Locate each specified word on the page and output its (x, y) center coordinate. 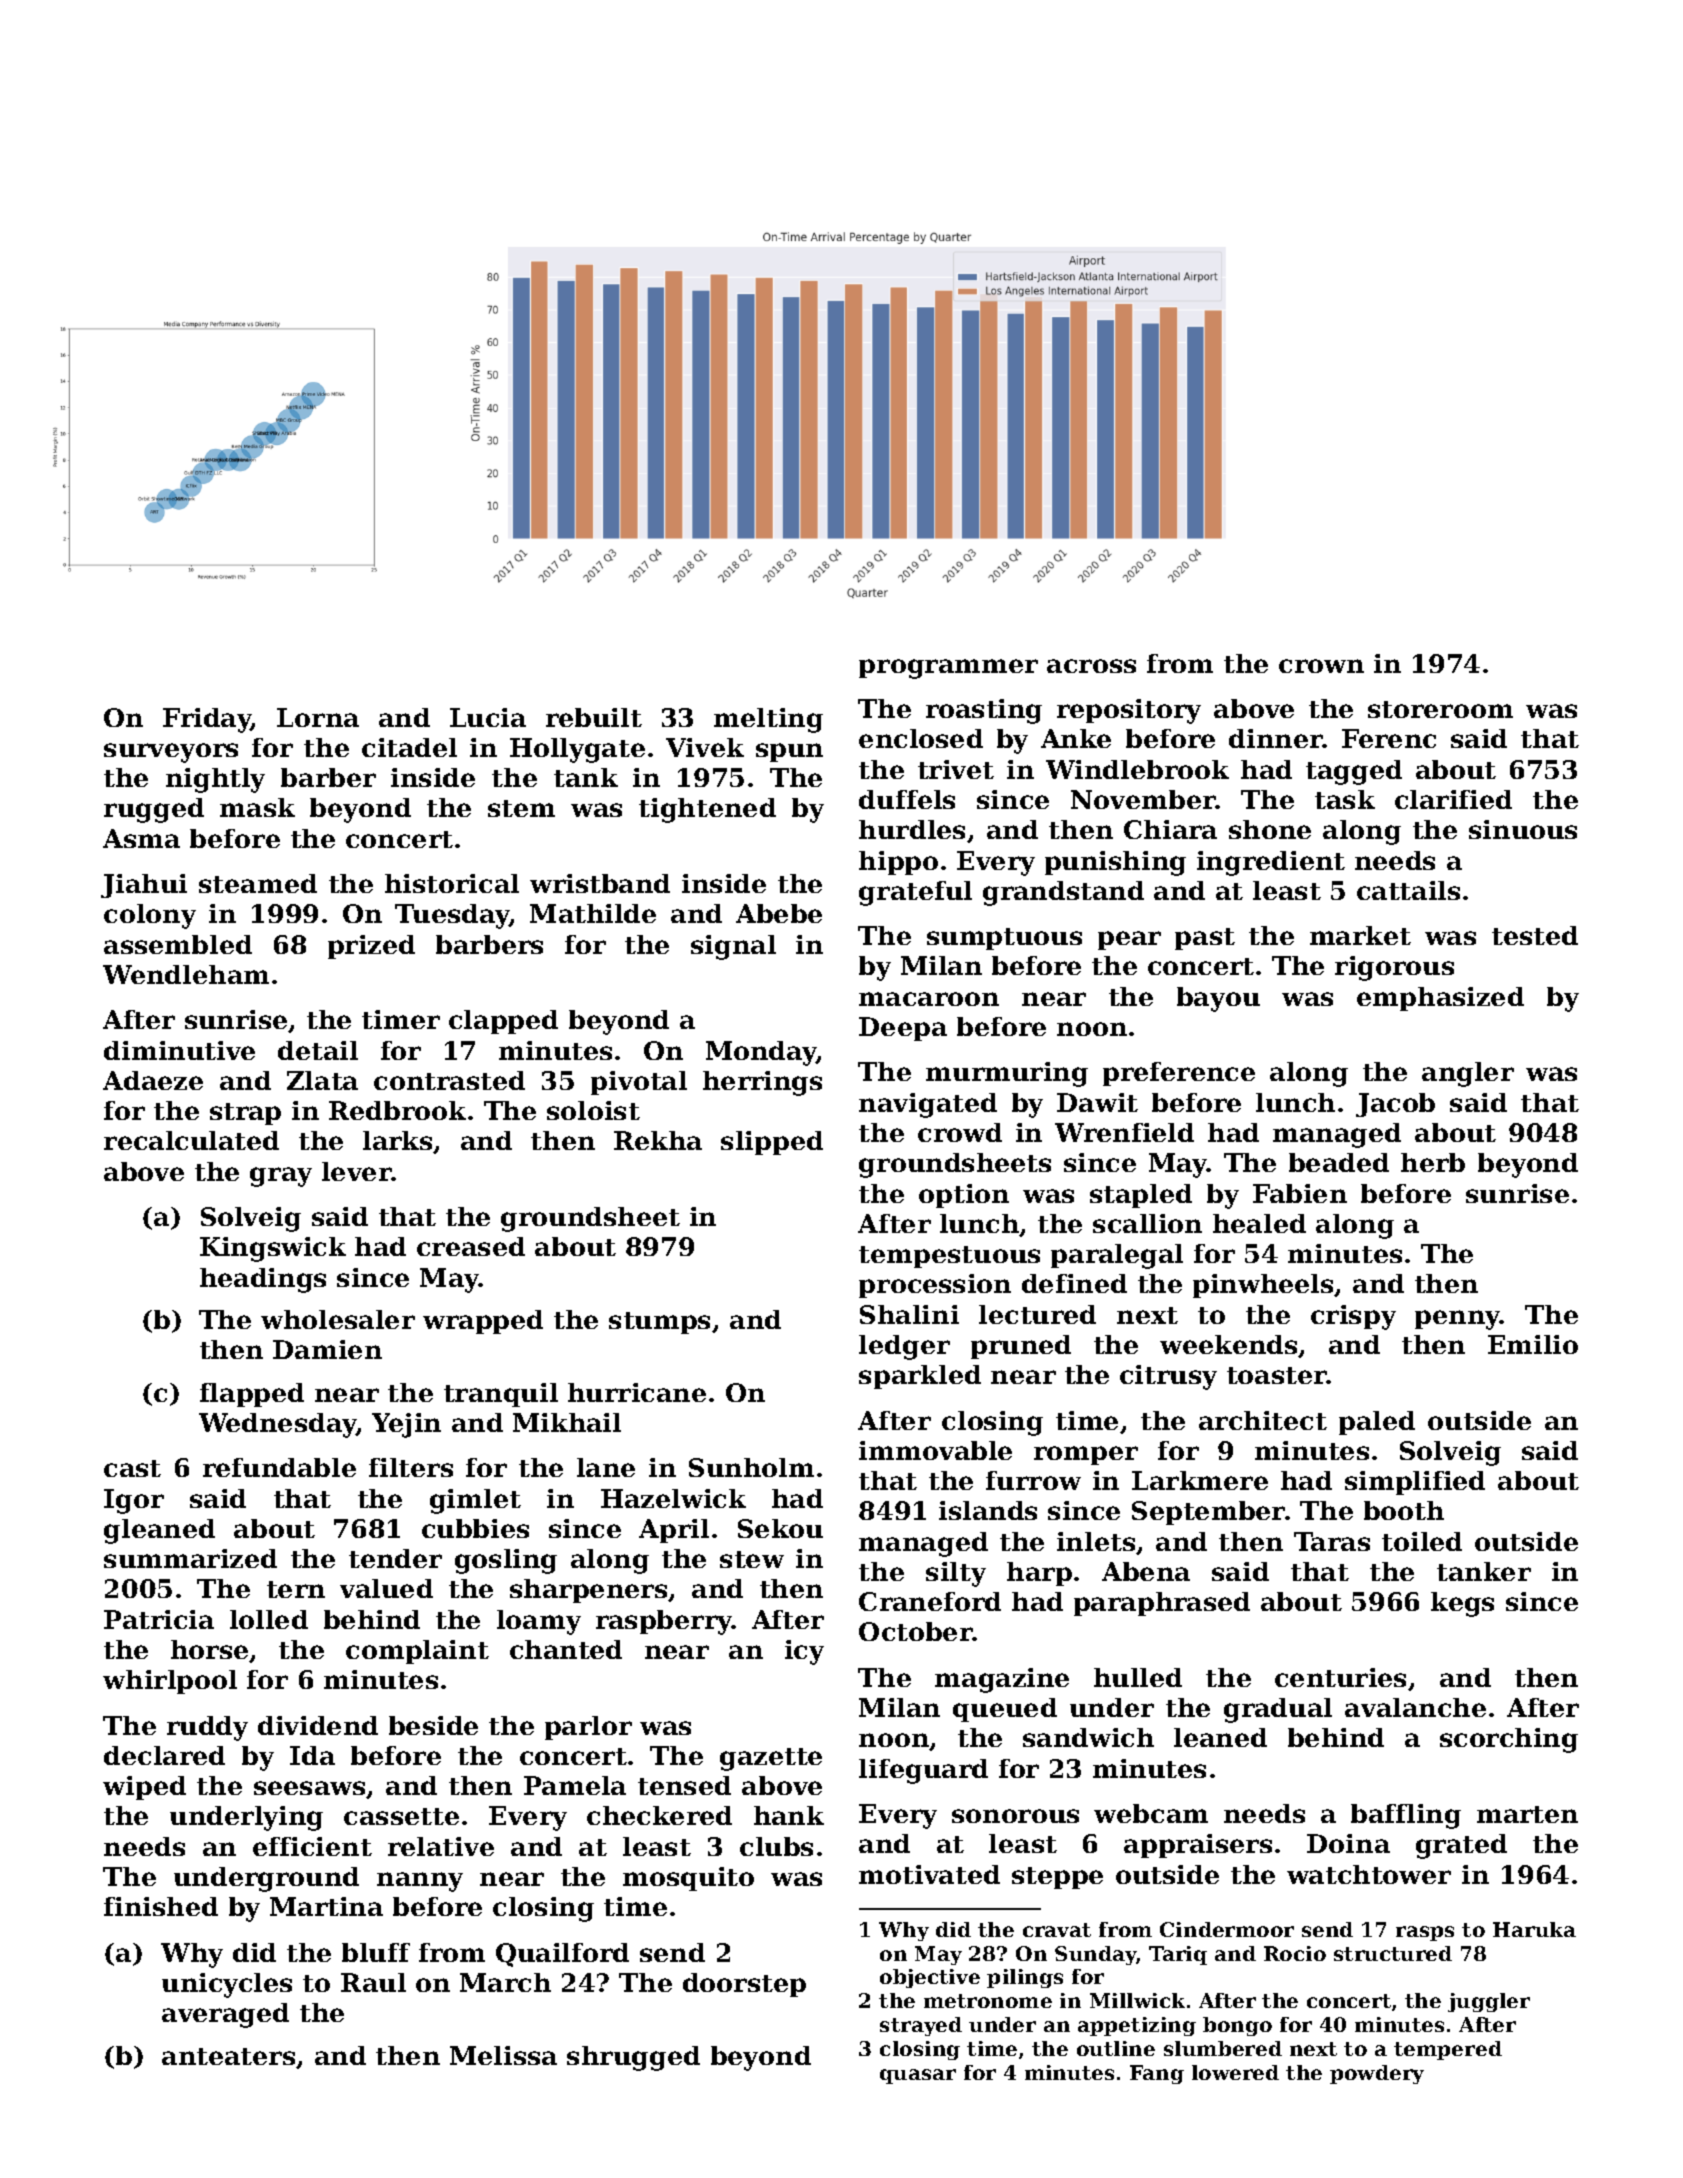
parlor (588, 1728)
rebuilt (594, 717)
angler (1468, 1074)
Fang (1157, 2074)
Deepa (903, 1029)
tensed (684, 1785)
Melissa (503, 2055)
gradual (1278, 1710)
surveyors (171, 753)
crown (1321, 666)
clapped (503, 1022)
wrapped (483, 1322)
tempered (1448, 2050)
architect (1263, 1420)
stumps (659, 1323)
